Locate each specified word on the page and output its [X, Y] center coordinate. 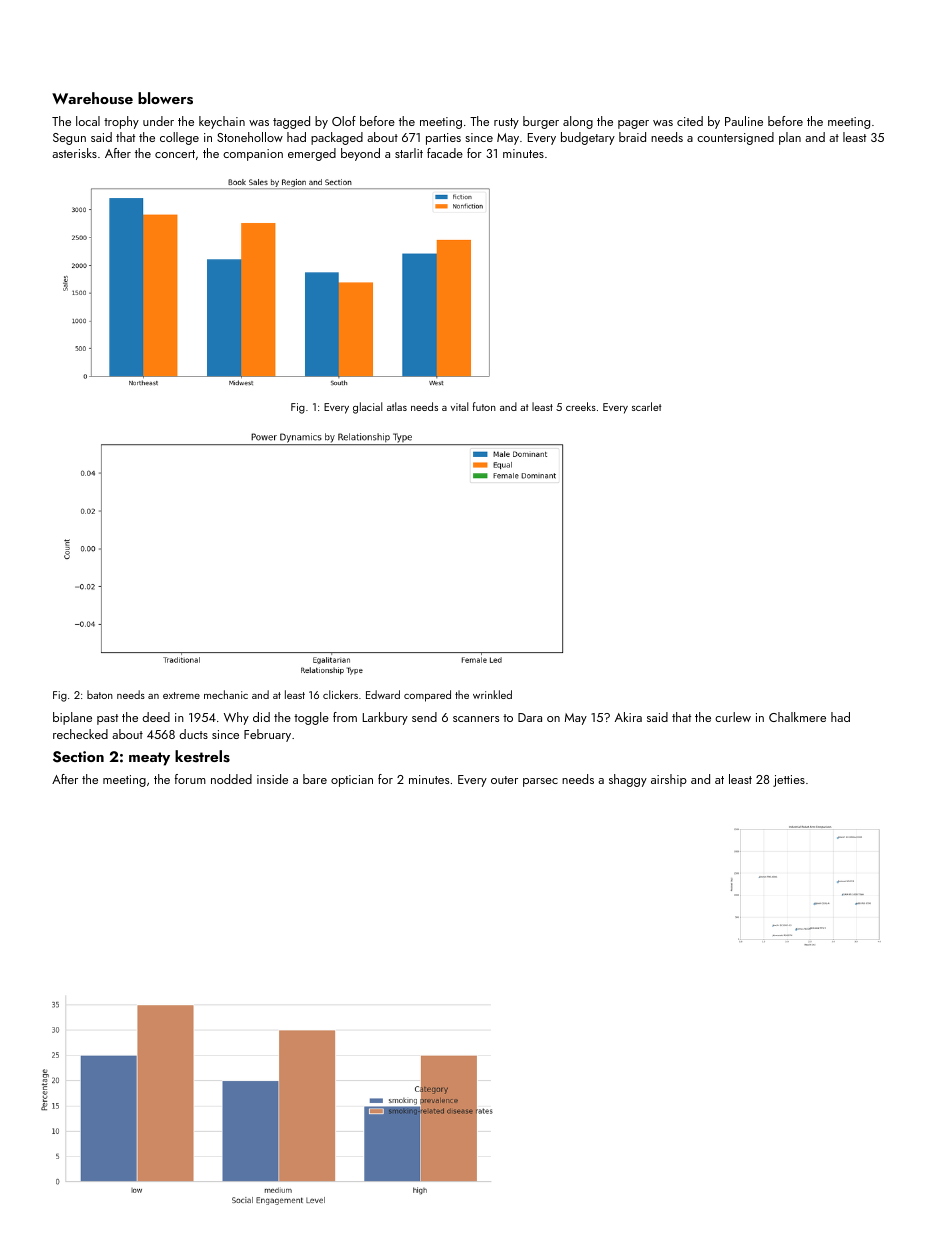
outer [504, 780]
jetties [789, 781]
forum [190, 779]
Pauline [744, 121]
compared [427, 696]
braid [632, 137]
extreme [181, 695]
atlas [397, 406]
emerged [312, 154]
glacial [367, 408]
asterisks [74, 153]
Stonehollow [250, 137]
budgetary [588, 138]
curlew [733, 717]
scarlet [647, 406]
